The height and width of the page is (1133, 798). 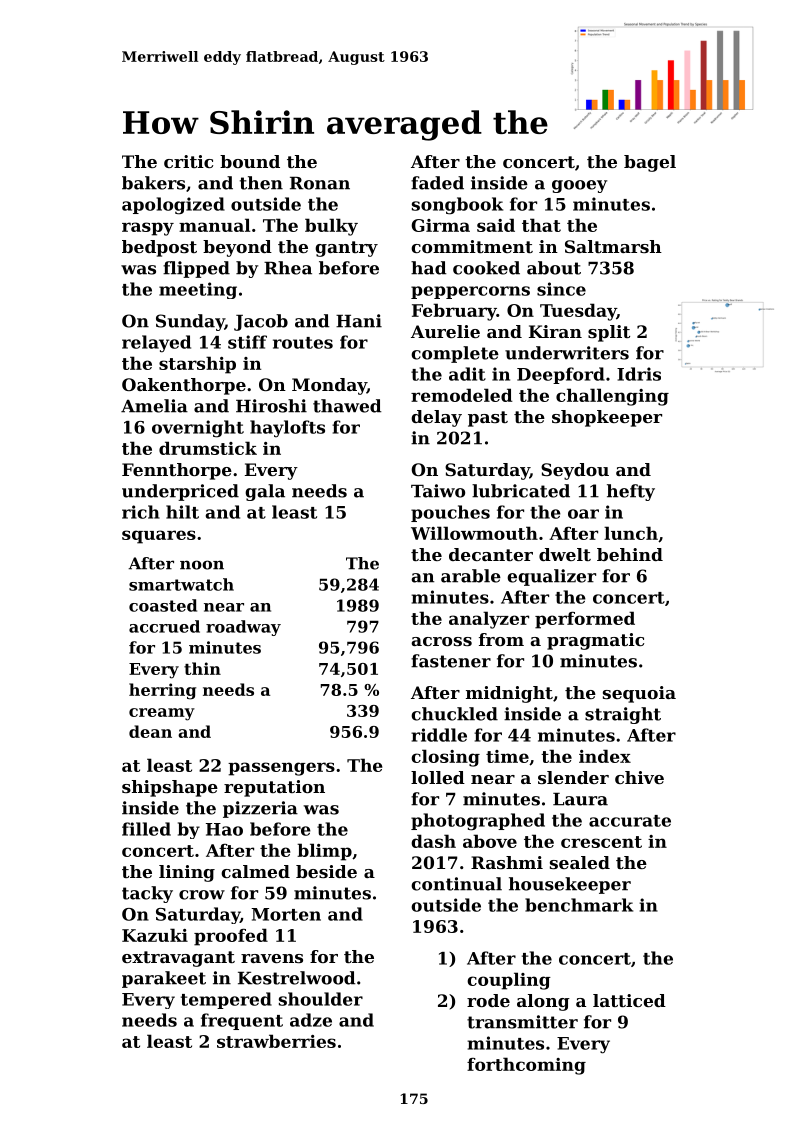 I want to click on Hani, so click(x=359, y=321).
